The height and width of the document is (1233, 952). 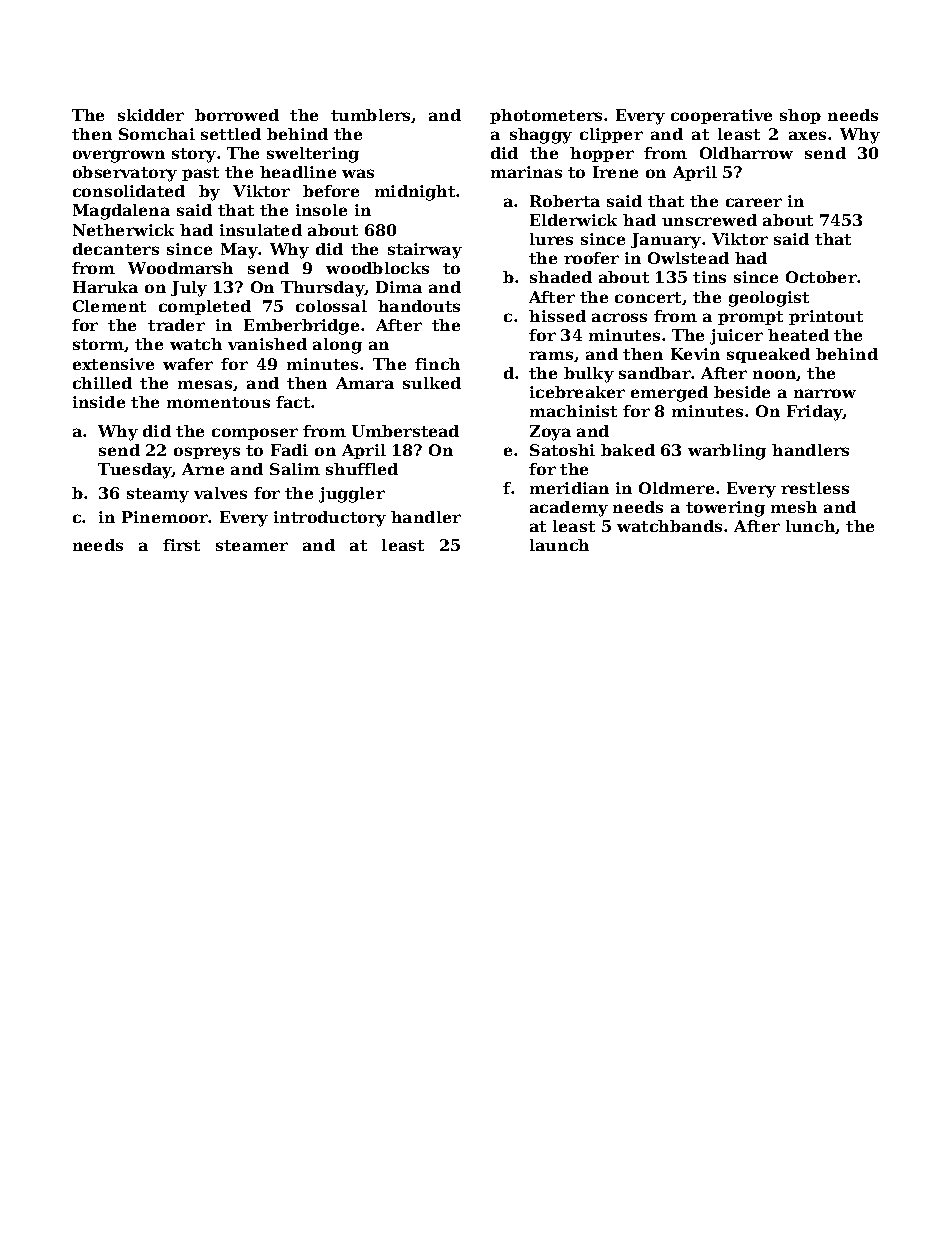 I want to click on Oldharrow, so click(x=746, y=153).
